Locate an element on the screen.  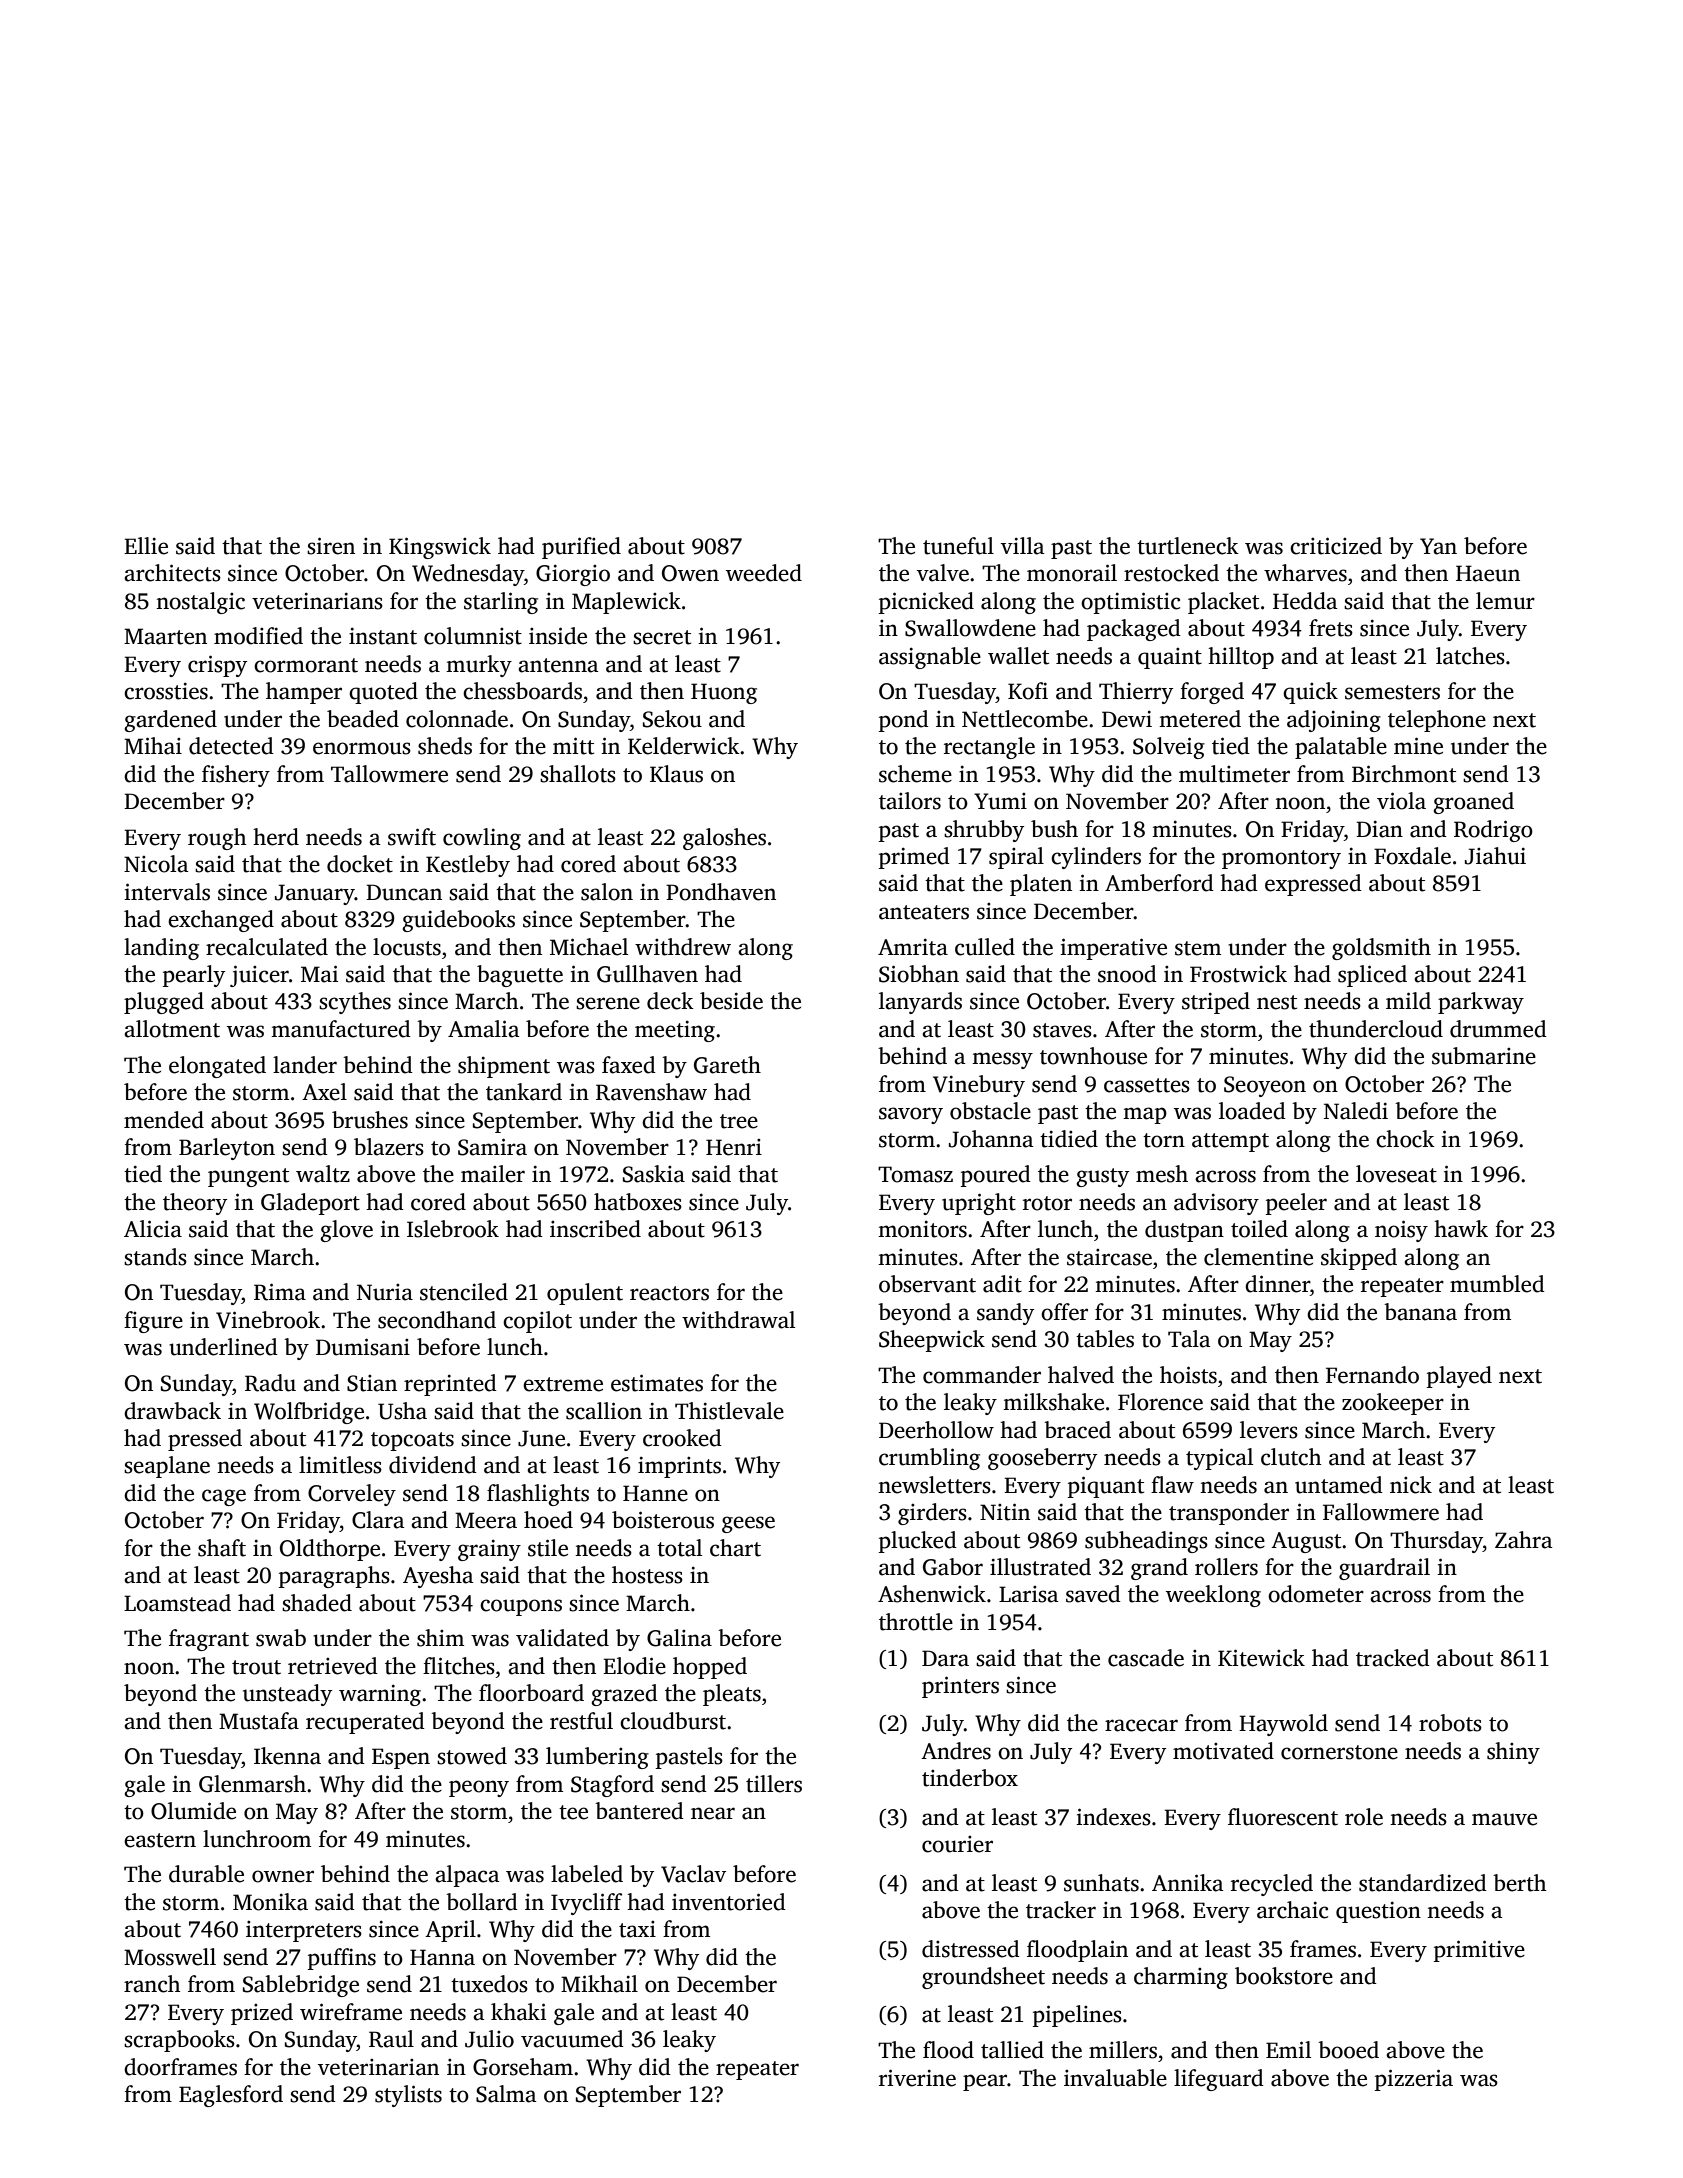
Alicia is located at coordinates (153, 1229).
